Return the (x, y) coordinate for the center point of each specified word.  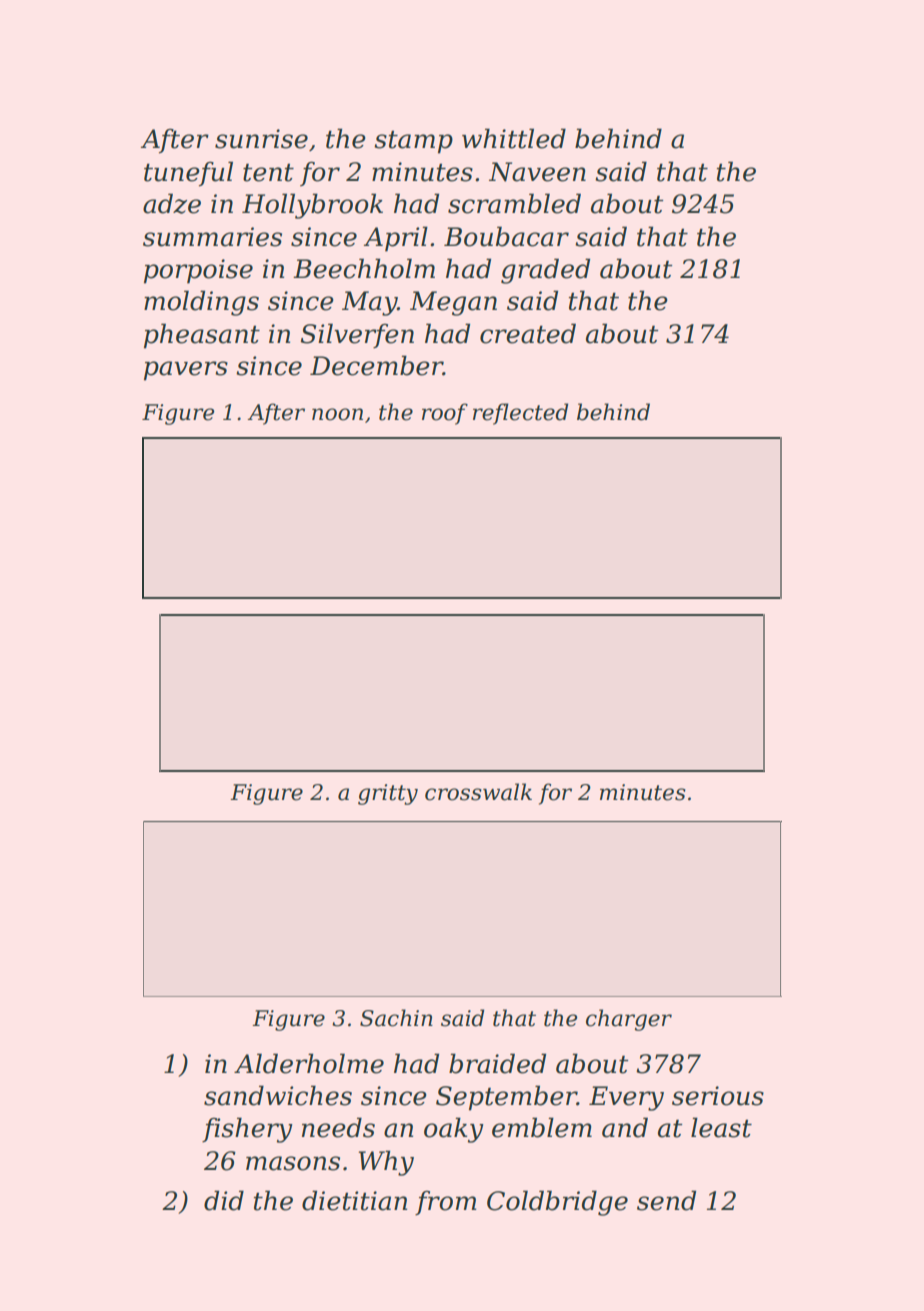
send (666, 1200)
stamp (413, 142)
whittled (514, 138)
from (446, 1203)
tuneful (188, 173)
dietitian (354, 1200)
